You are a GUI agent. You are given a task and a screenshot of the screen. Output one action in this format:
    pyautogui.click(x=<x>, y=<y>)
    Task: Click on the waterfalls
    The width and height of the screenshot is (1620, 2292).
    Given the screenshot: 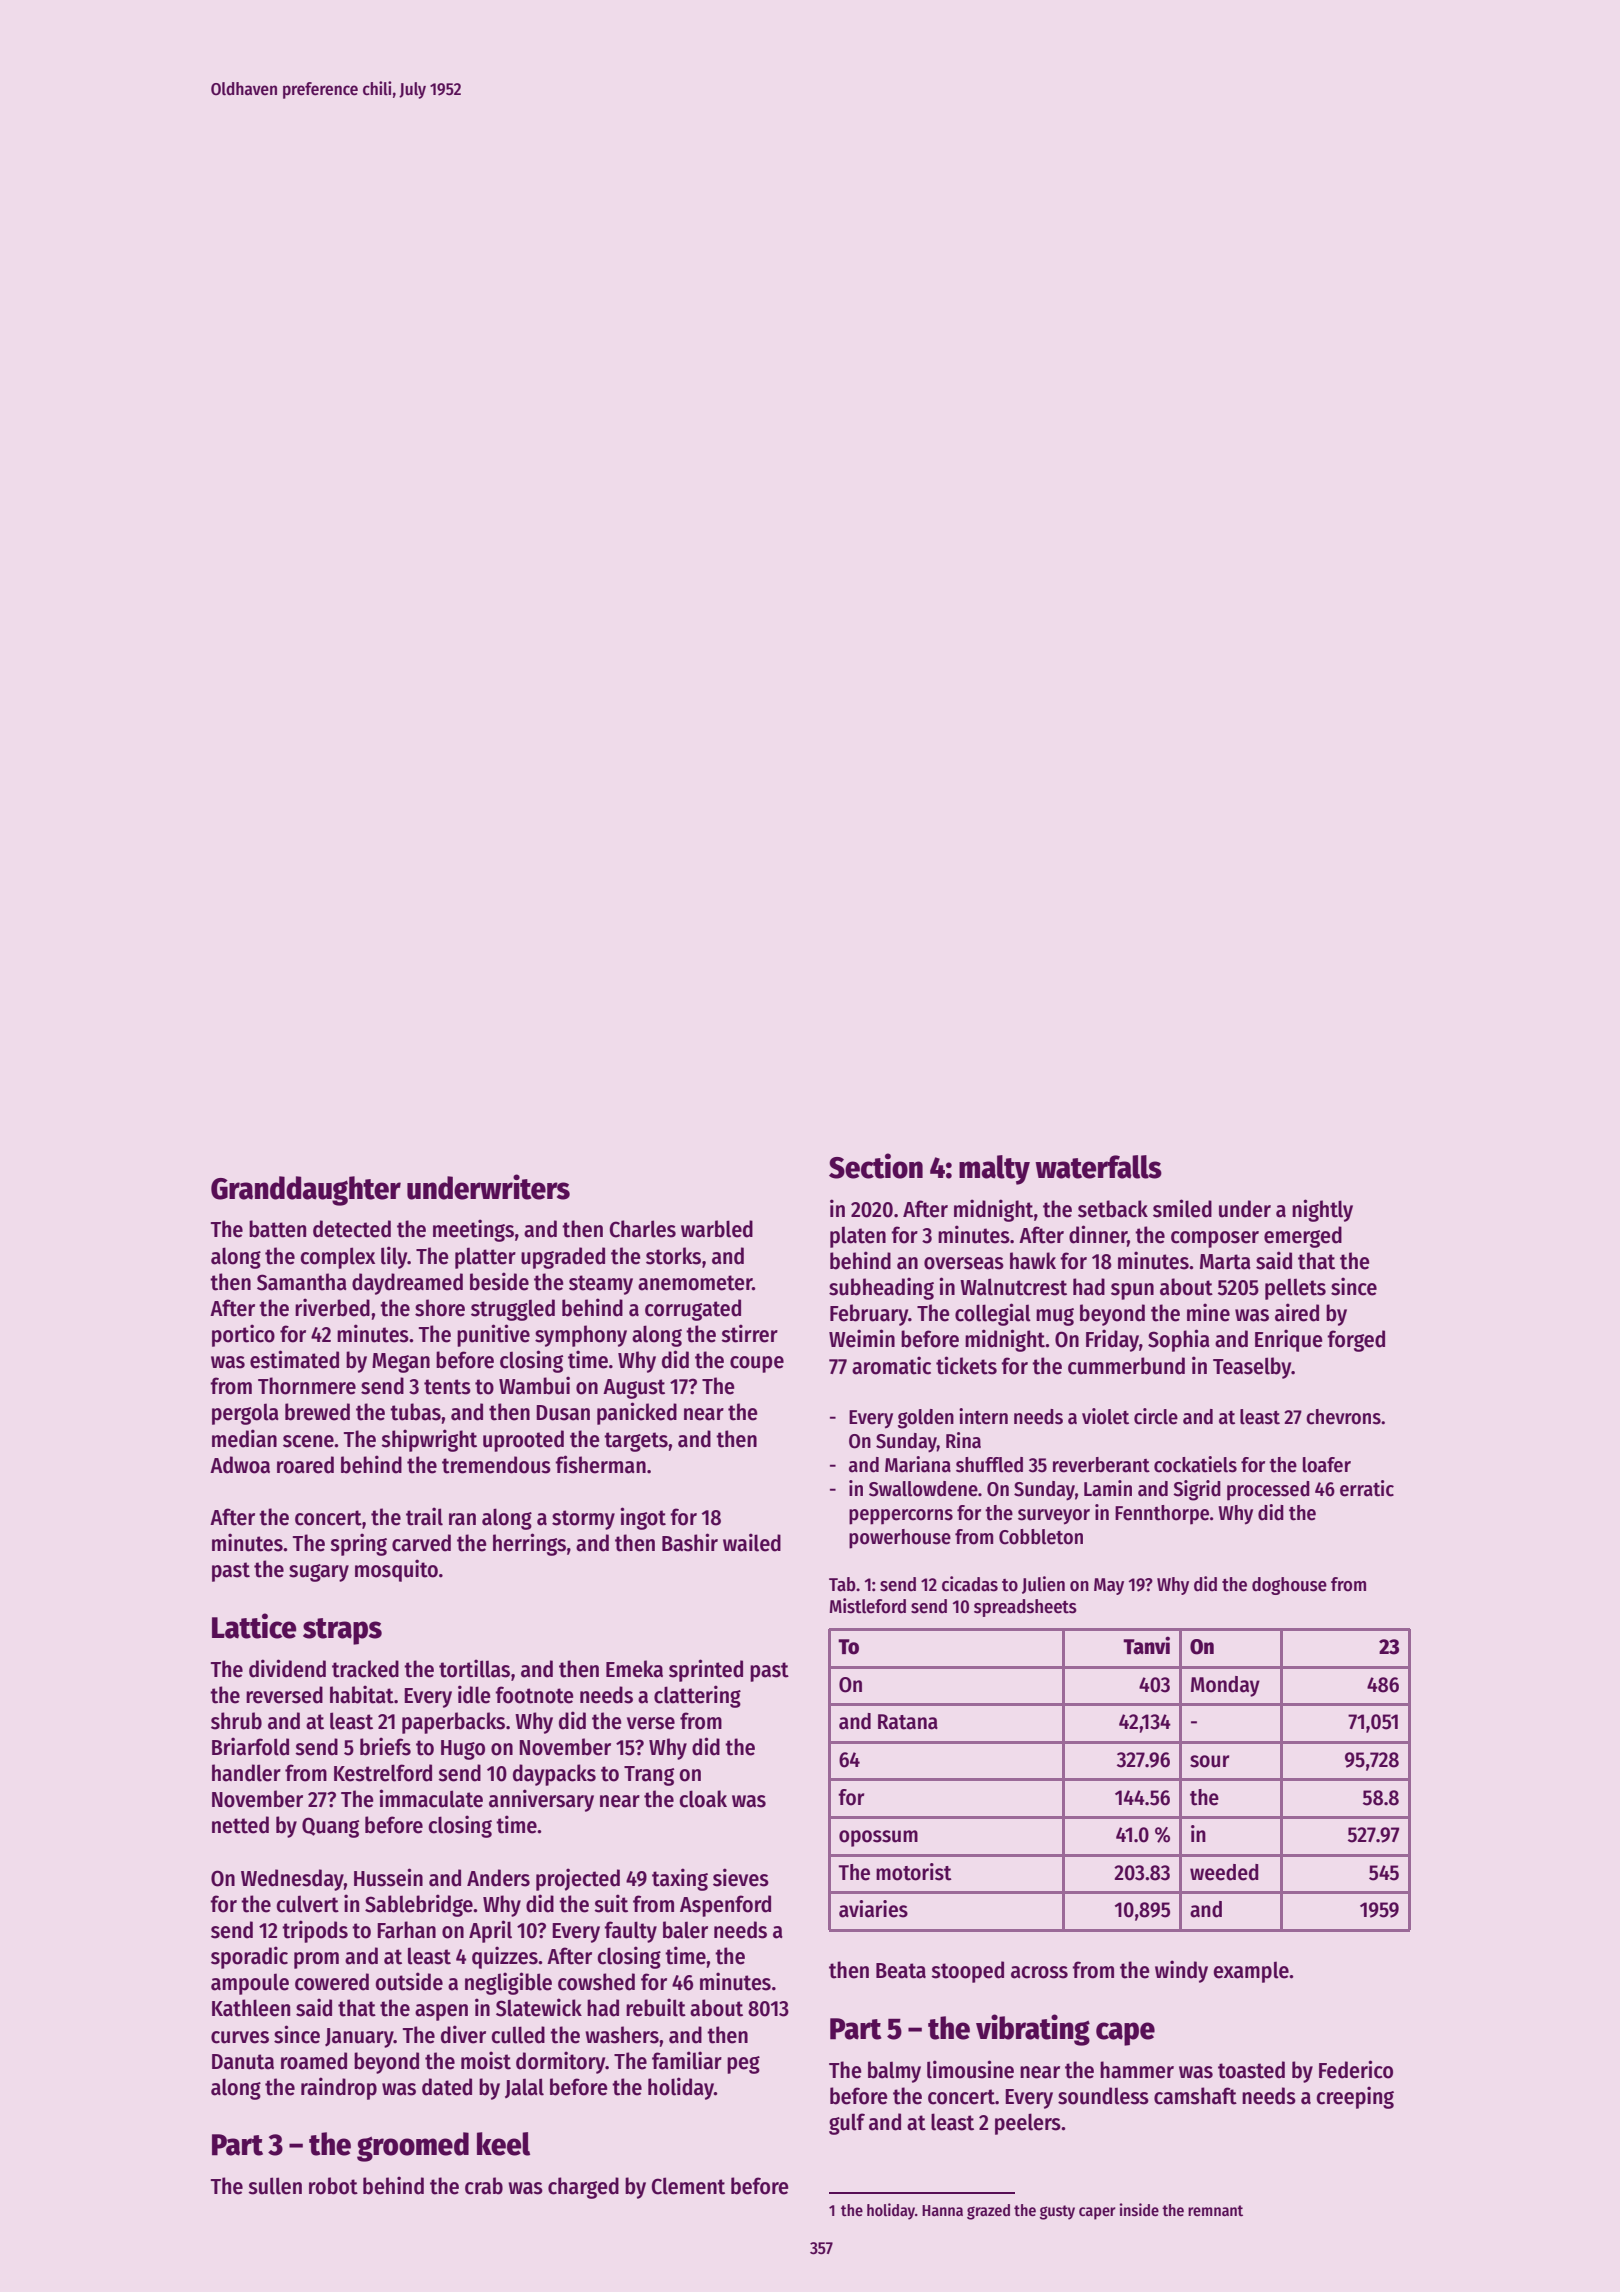 What is the action you would take?
    pyautogui.click(x=1098, y=1167)
